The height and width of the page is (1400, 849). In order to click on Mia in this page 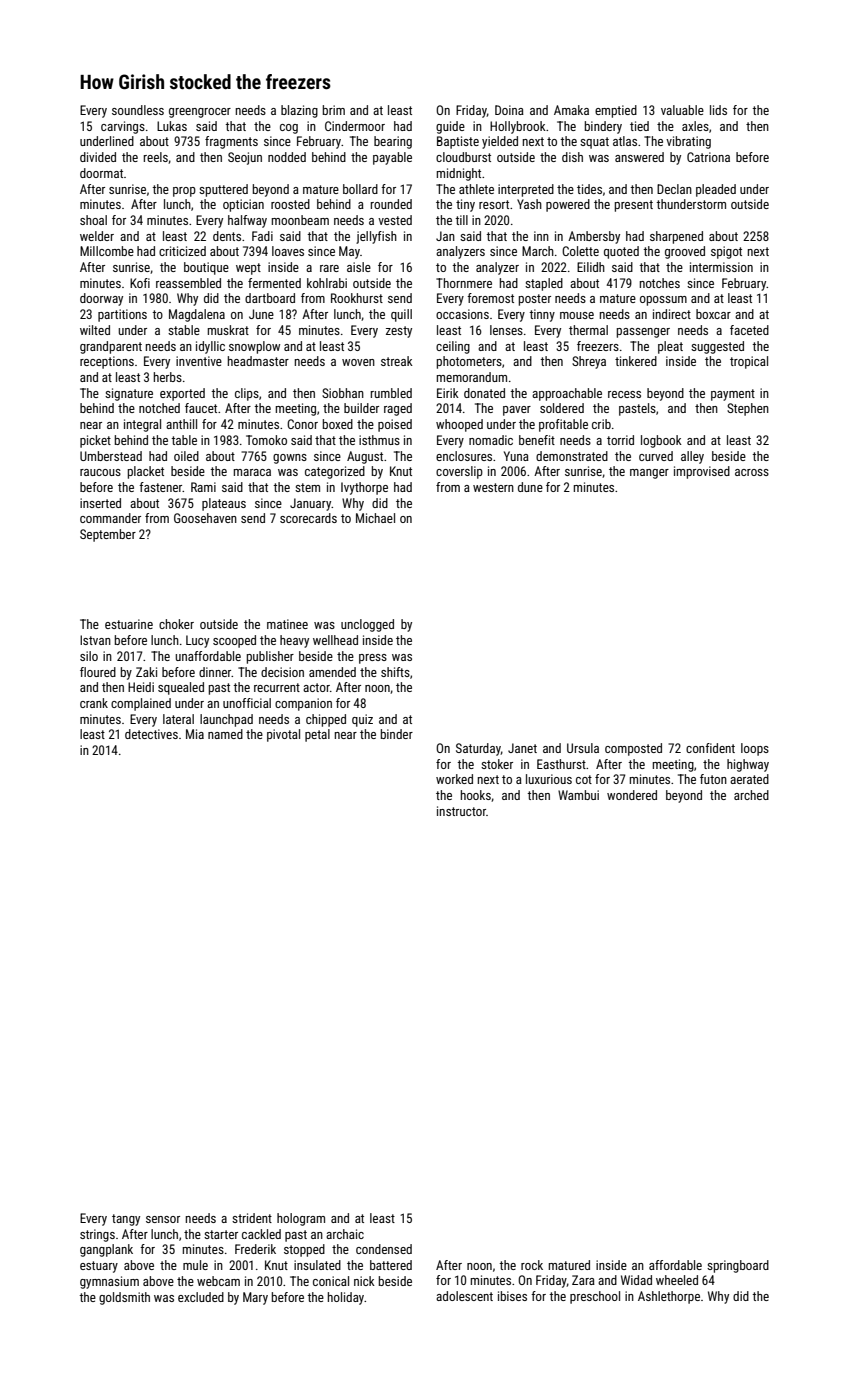, I will do `click(195, 734)`.
